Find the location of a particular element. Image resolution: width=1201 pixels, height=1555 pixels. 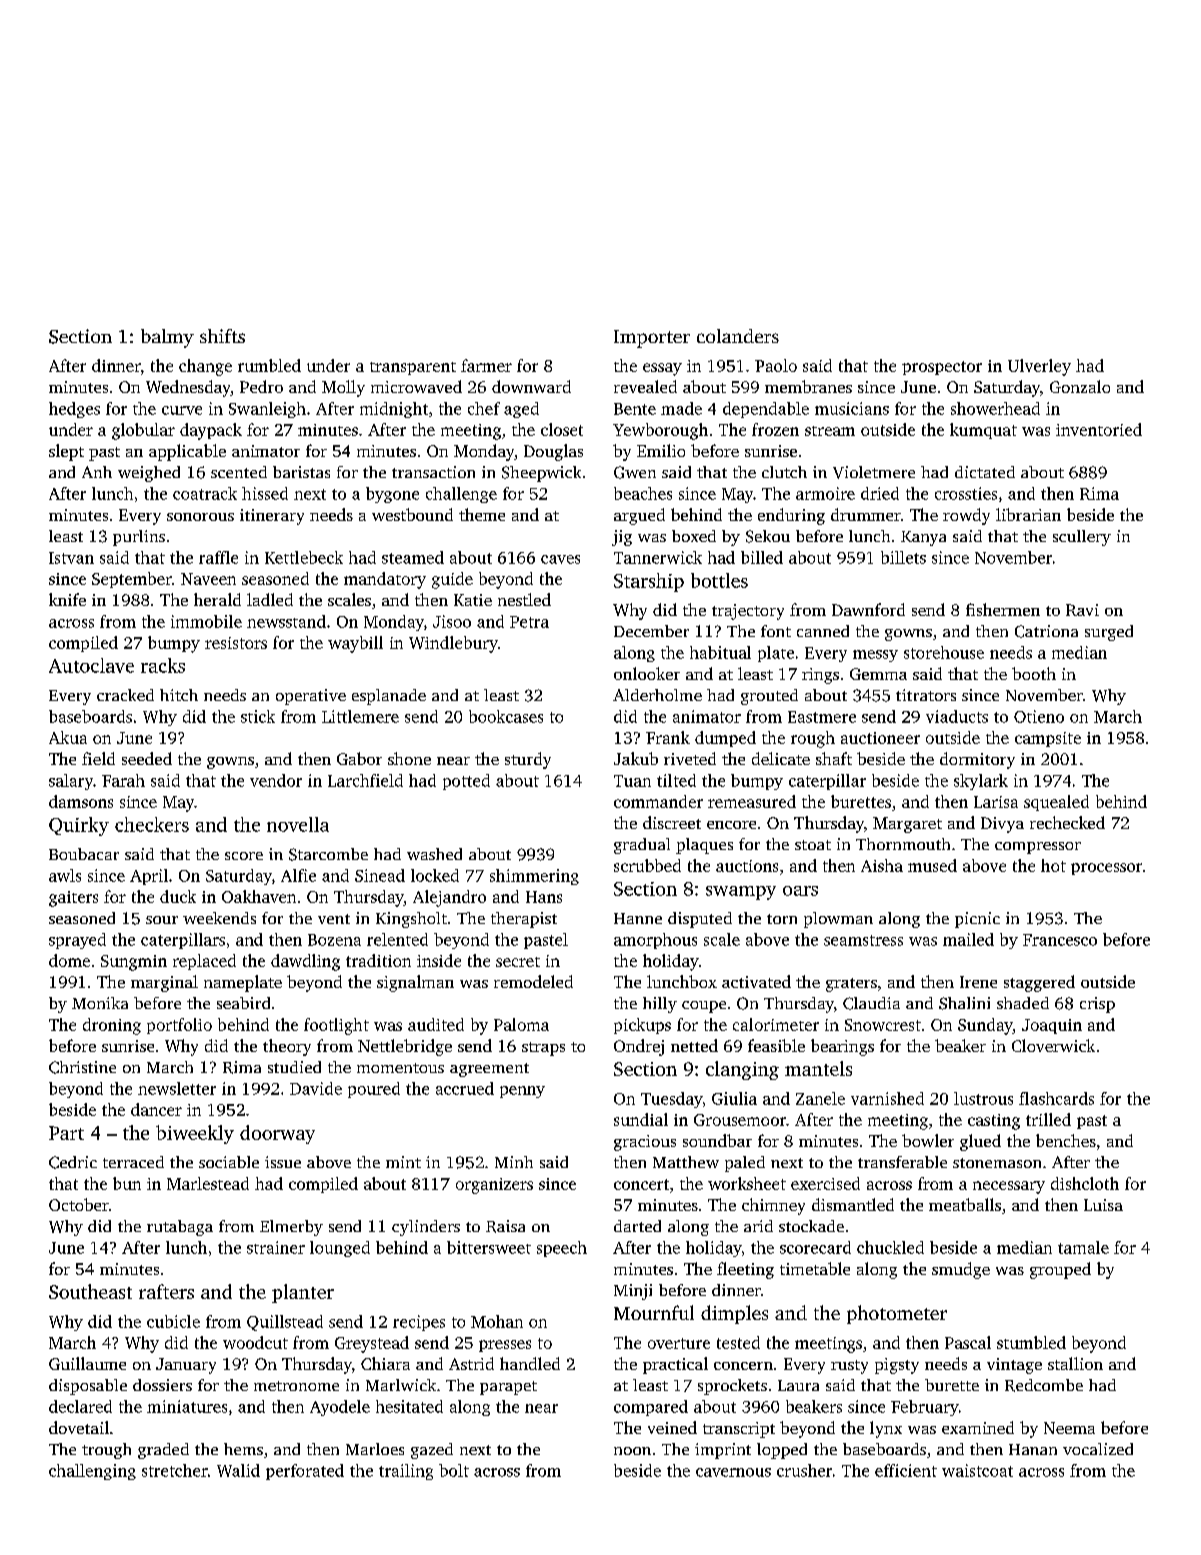

perforated is located at coordinates (305, 1472).
